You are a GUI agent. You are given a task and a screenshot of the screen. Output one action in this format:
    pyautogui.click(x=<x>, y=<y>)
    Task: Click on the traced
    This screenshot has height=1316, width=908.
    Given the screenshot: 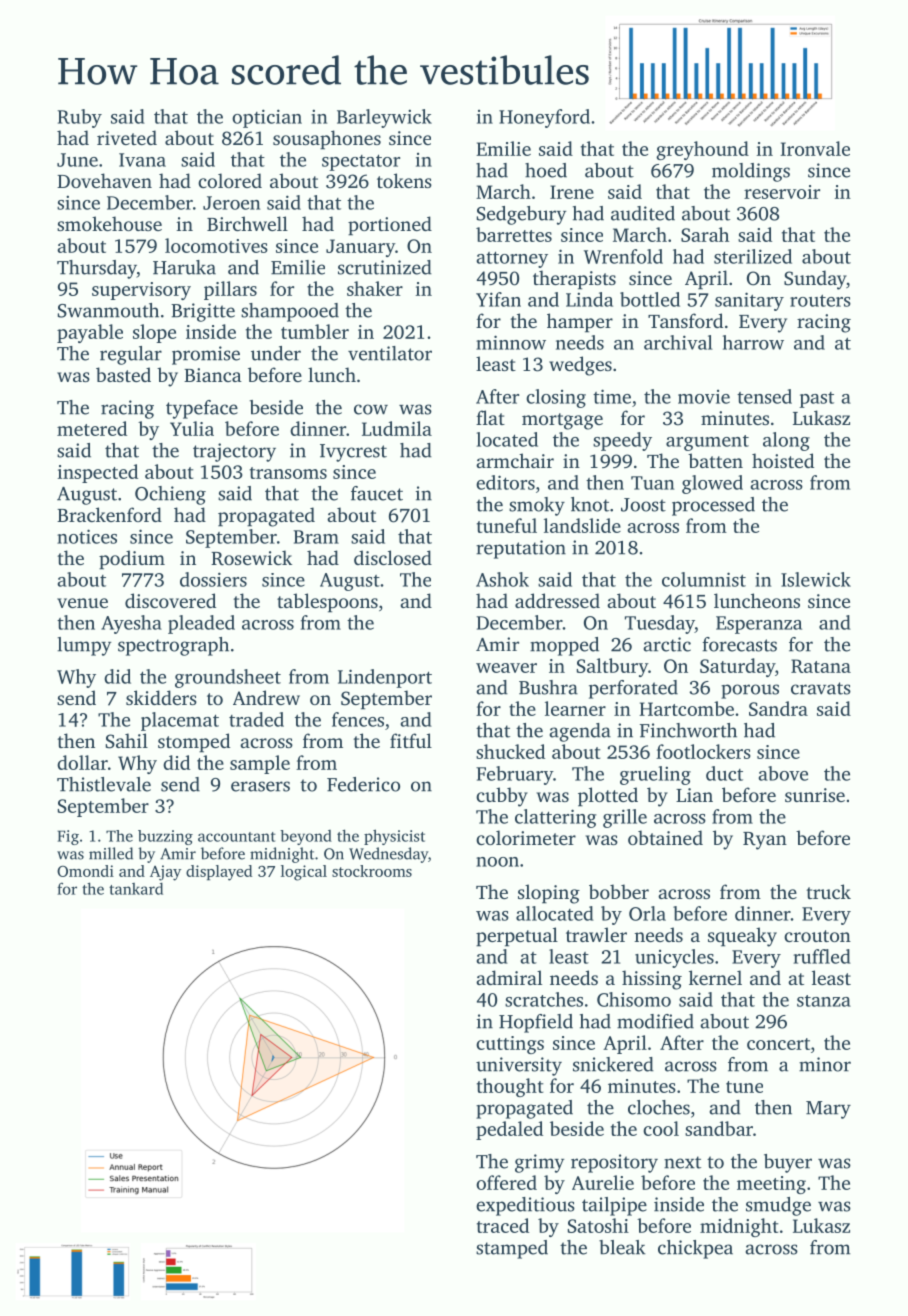 What is the action you would take?
    pyautogui.click(x=503, y=1225)
